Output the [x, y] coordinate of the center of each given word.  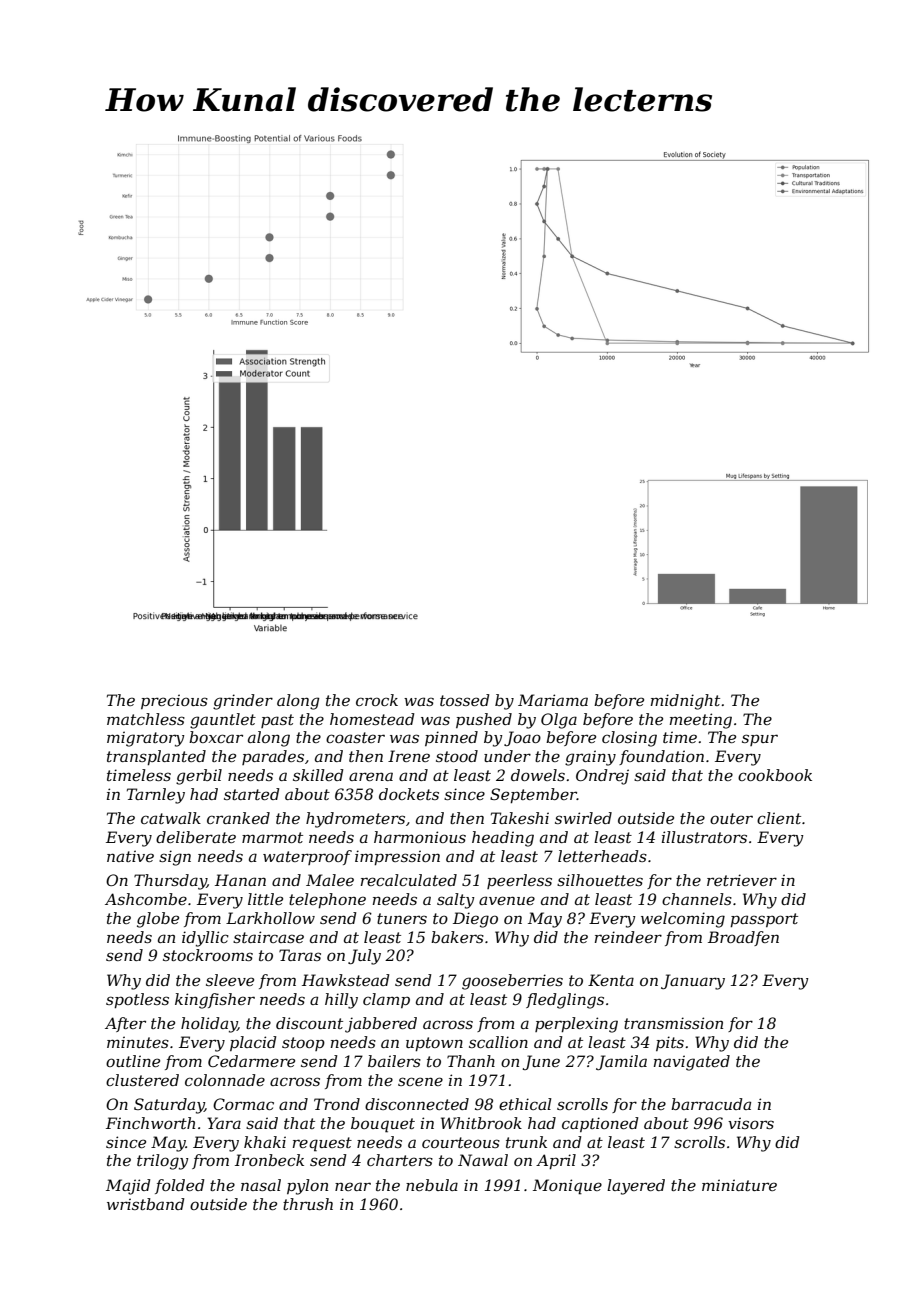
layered [636, 1187]
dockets [409, 794]
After [125, 1024]
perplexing [576, 1025]
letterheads [602, 856]
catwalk [171, 818]
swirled [583, 818]
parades [273, 757]
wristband [145, 1204]
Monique [567, 1187]
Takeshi [520, 818]
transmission [673, 1023]
